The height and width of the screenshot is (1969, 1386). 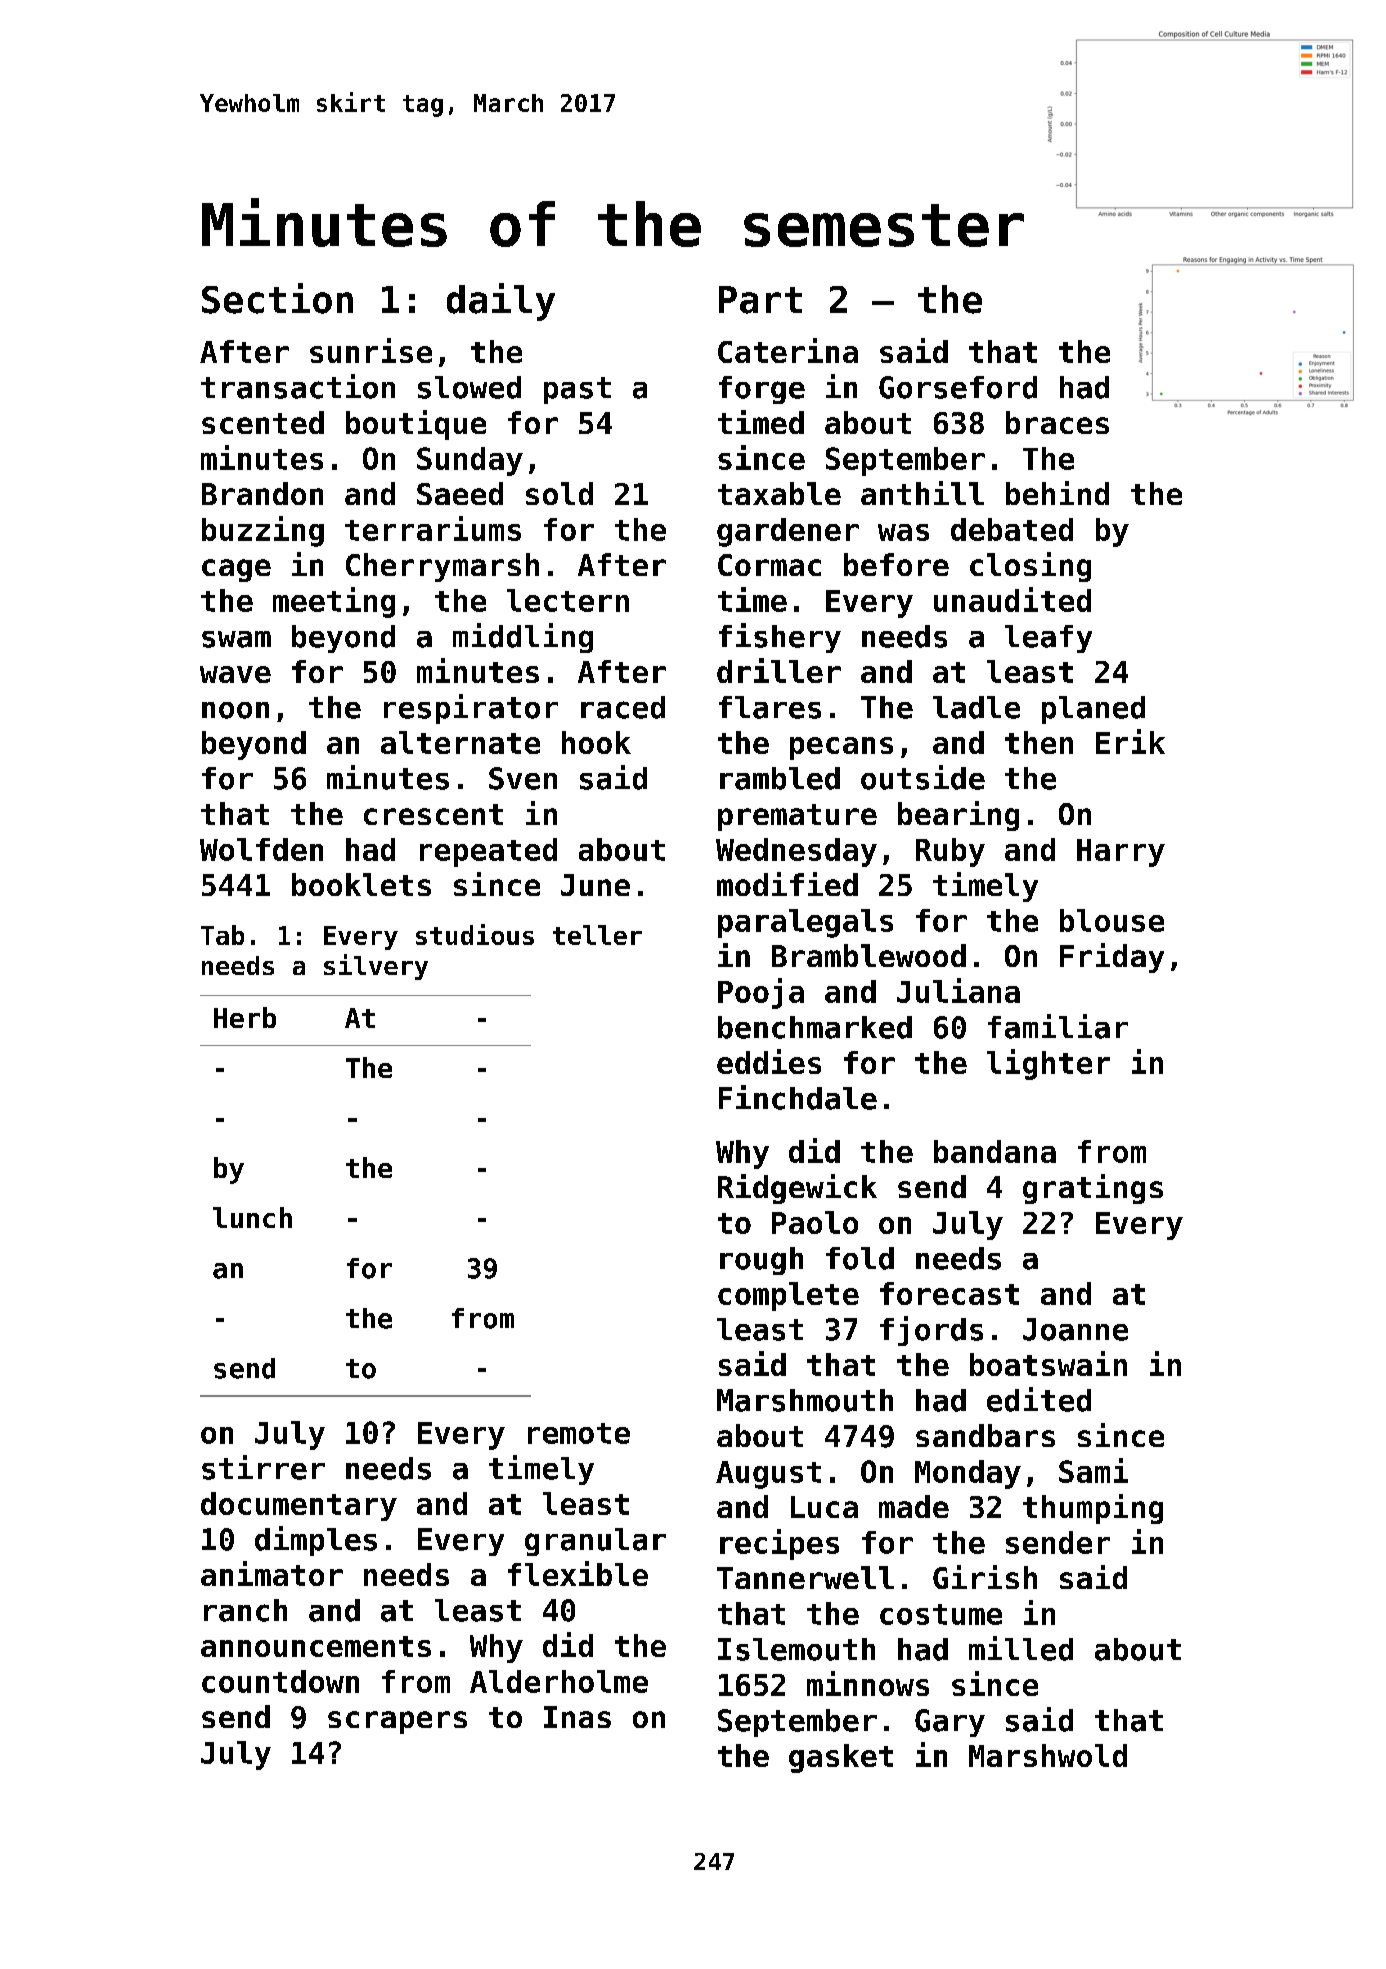 I want to click on ladle, so click(x=976, y=707).
